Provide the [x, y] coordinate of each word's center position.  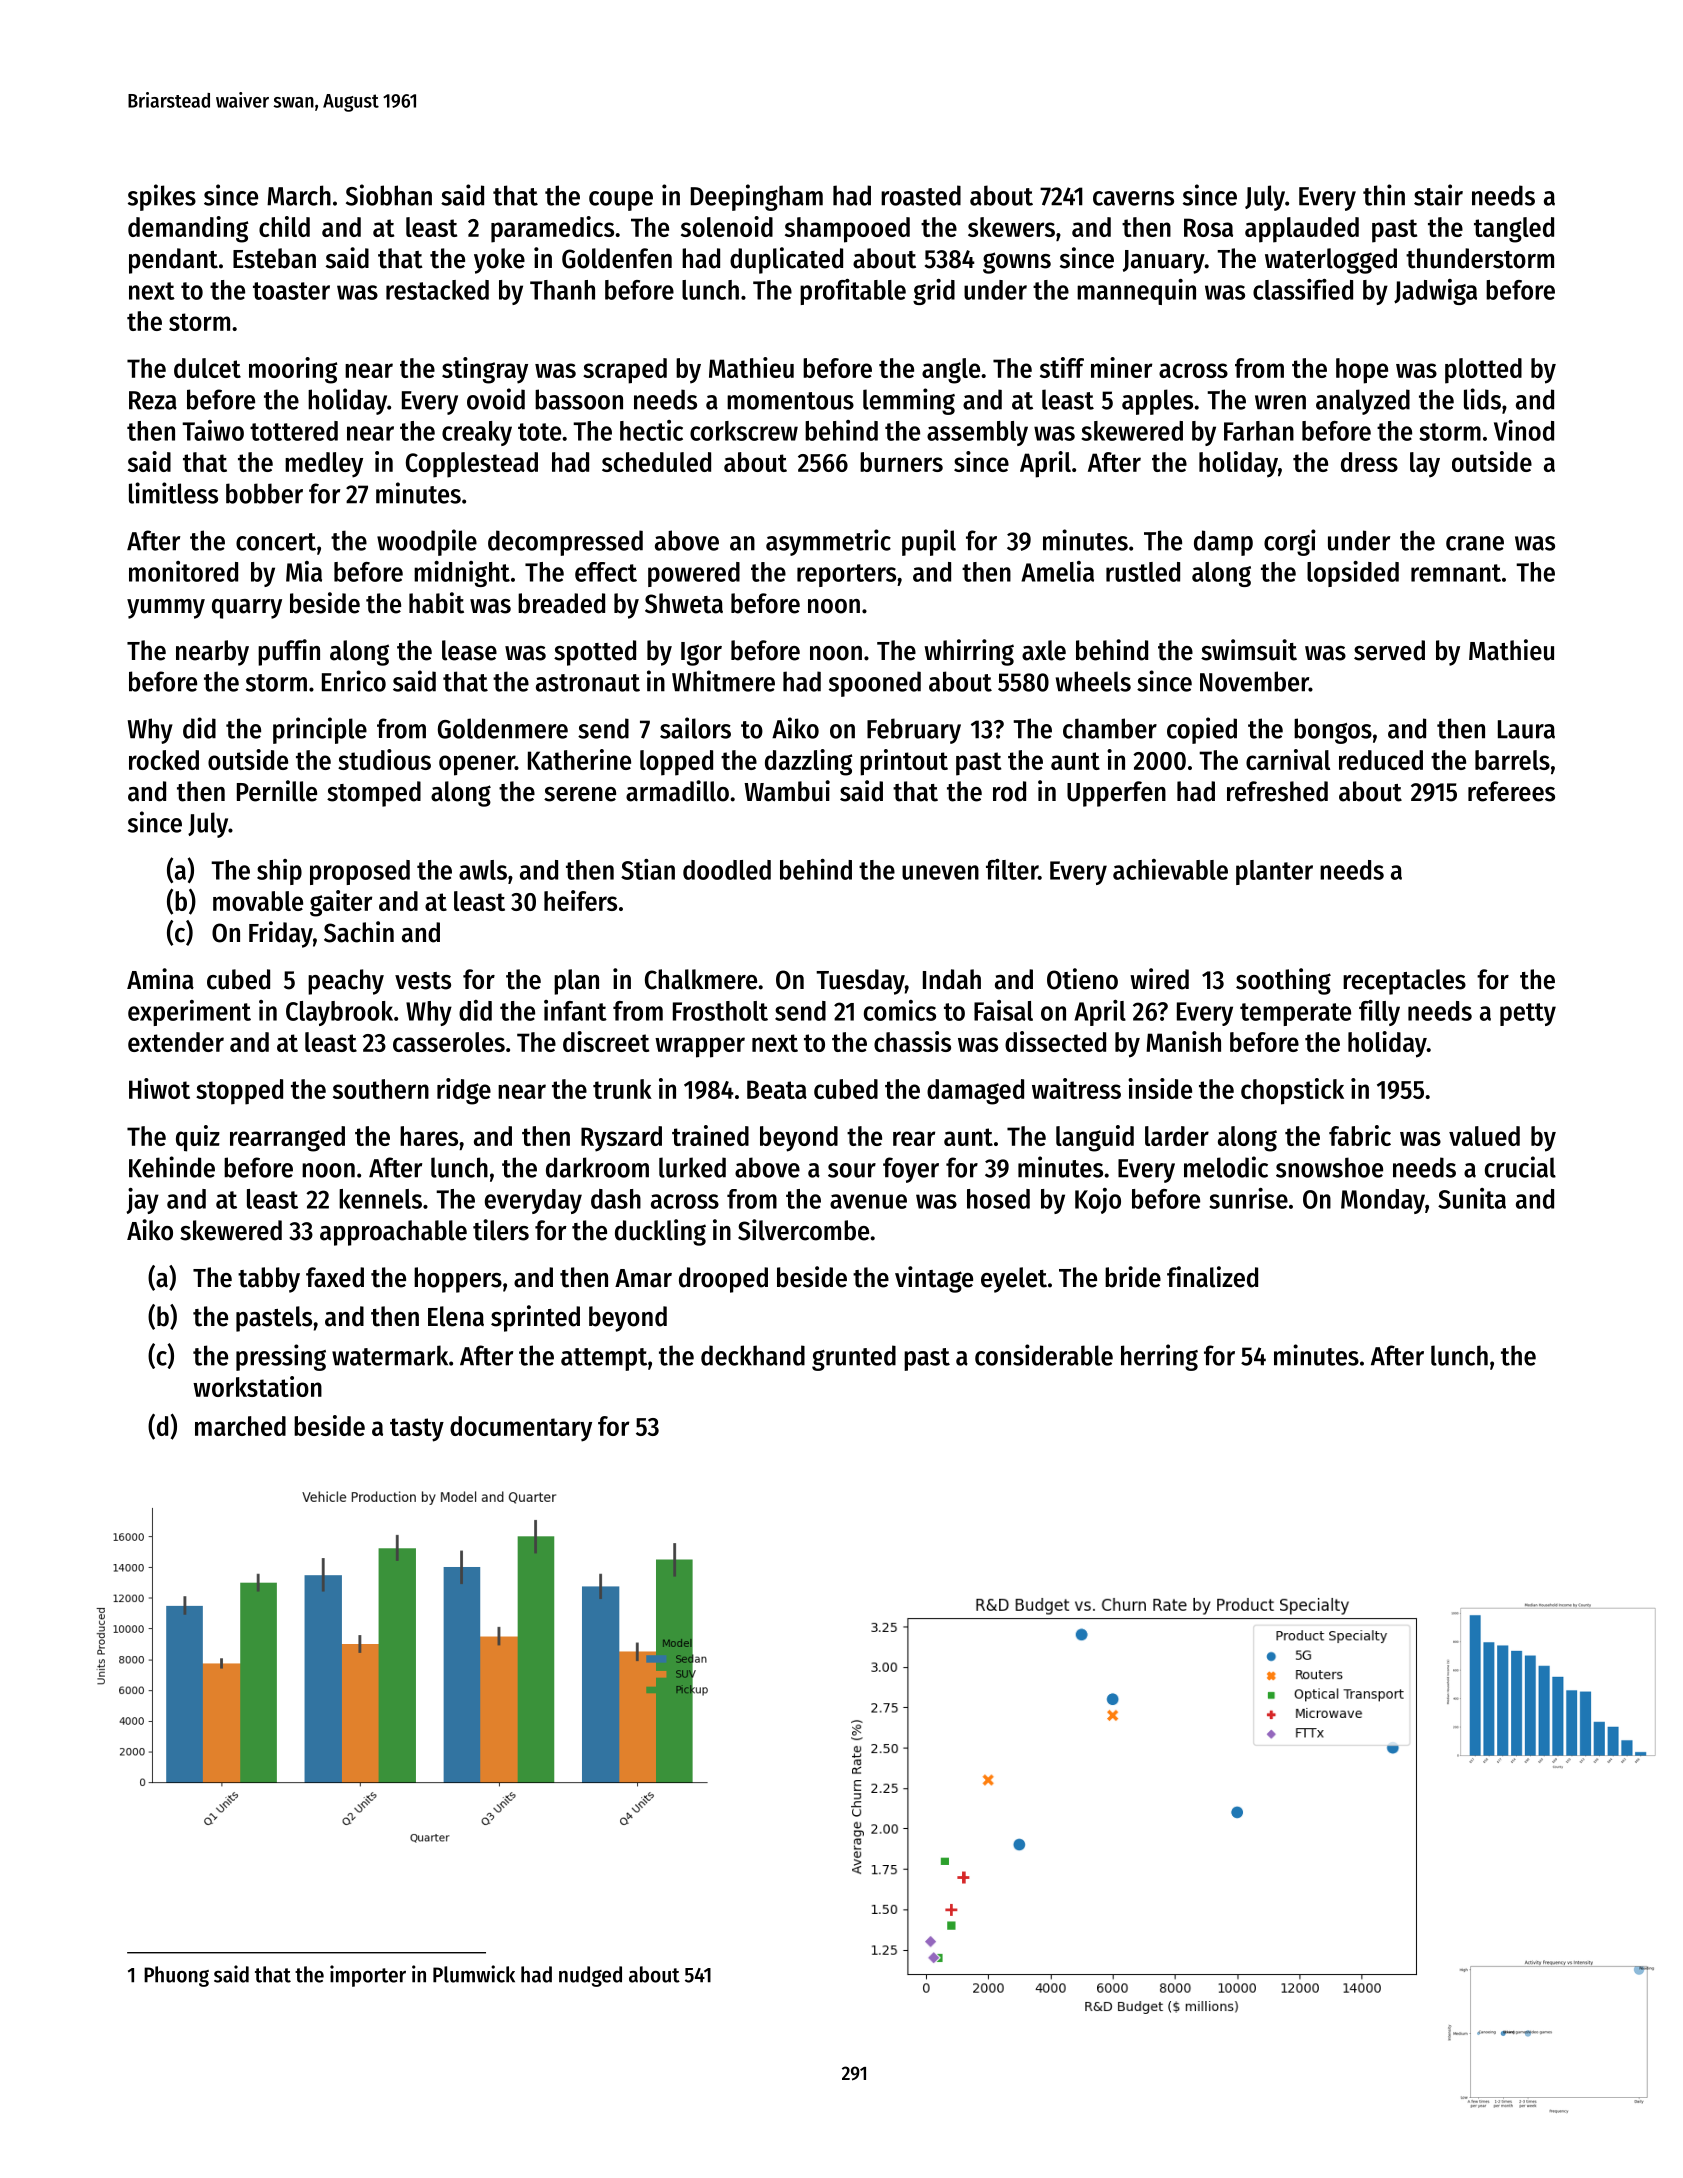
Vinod [1524, 430]
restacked [437, 290]
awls [483, 870]
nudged [590, 1976]
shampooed [847, 230]
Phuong [176, 1976]
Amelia [1057, 571]
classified [1303, 289]
